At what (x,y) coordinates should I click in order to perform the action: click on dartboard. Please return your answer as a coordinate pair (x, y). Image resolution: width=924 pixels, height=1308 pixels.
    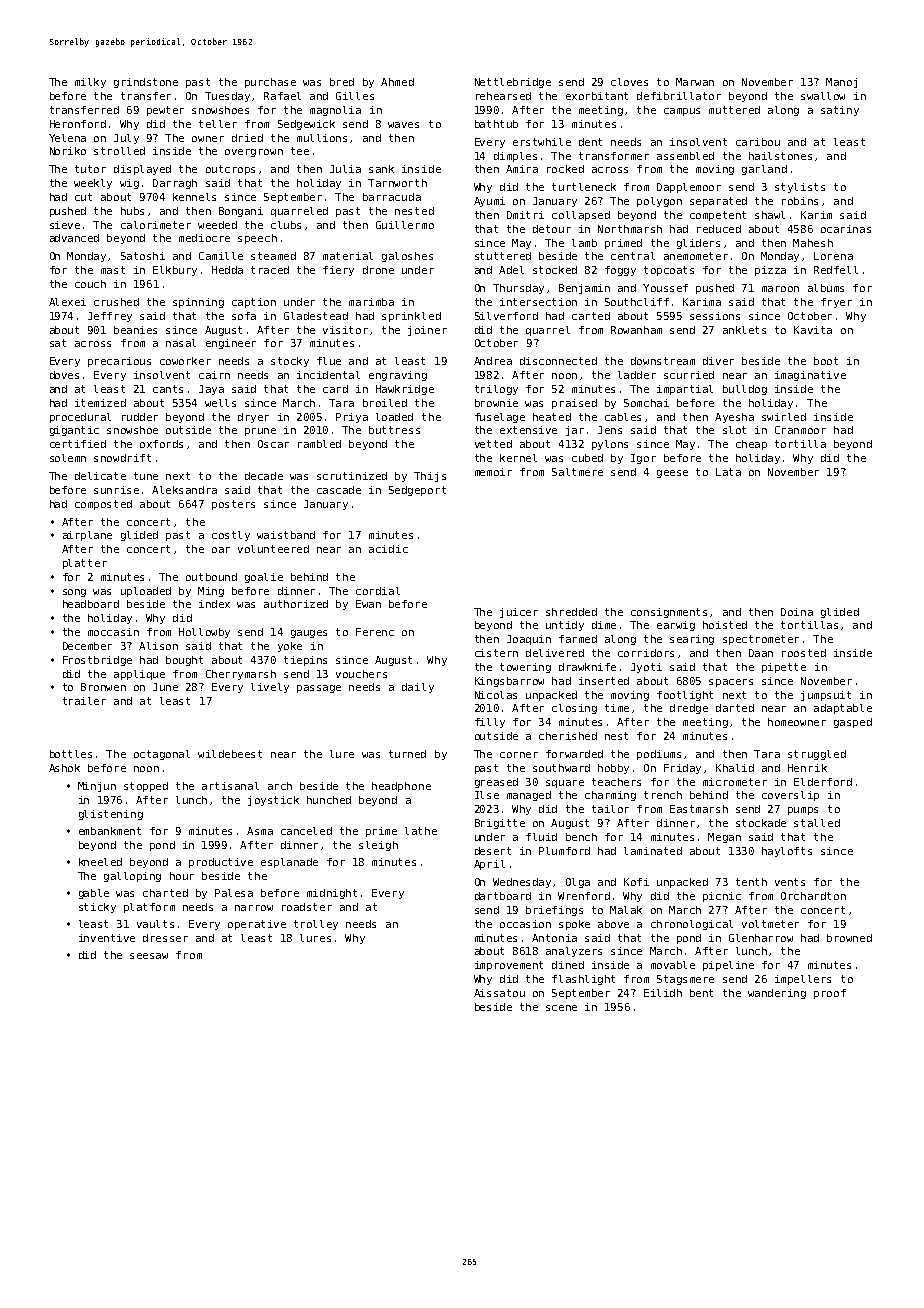
    Looking at the image, I should click on (503, 896).
